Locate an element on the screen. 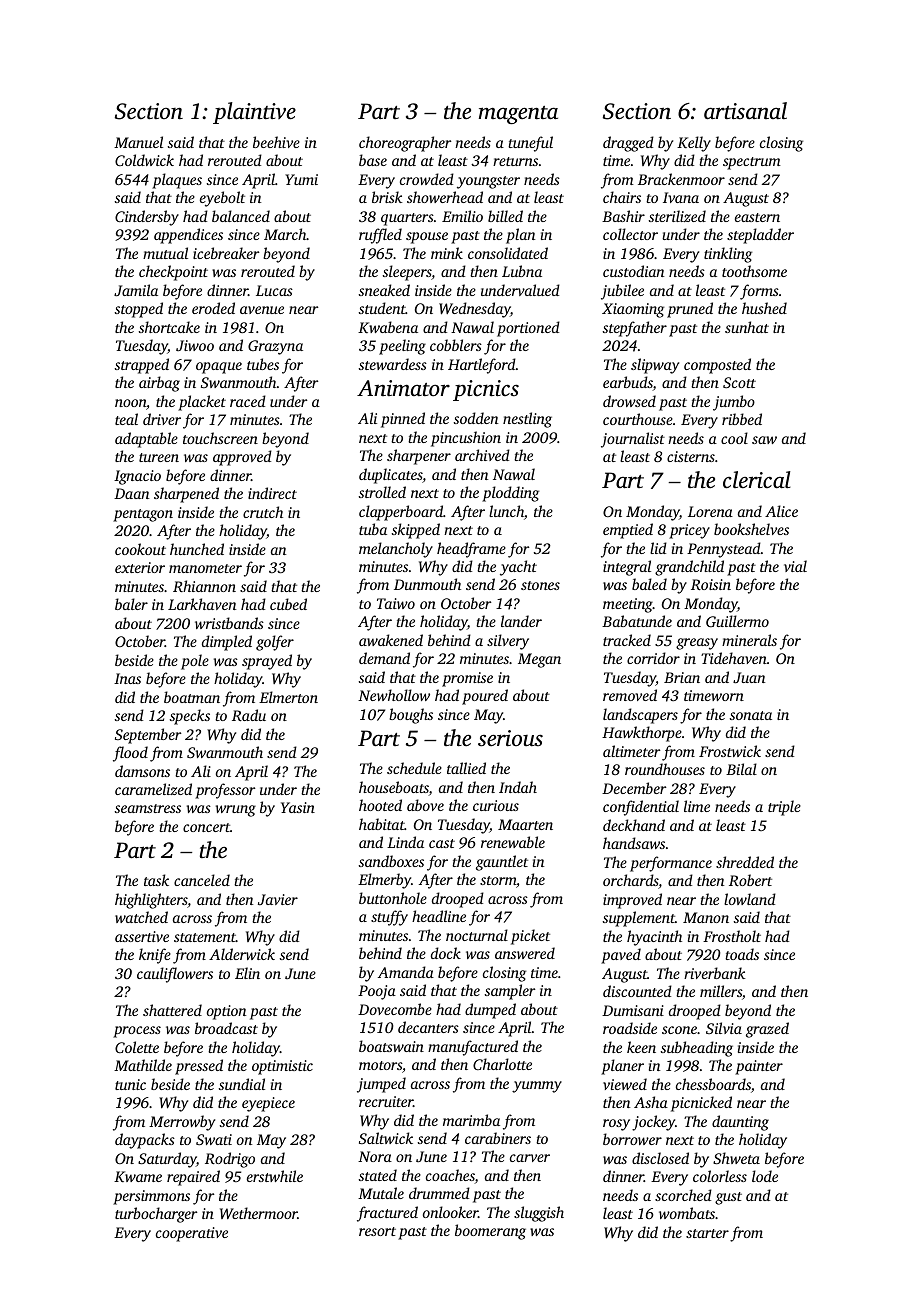  student is located at coordinates (382, 308).
